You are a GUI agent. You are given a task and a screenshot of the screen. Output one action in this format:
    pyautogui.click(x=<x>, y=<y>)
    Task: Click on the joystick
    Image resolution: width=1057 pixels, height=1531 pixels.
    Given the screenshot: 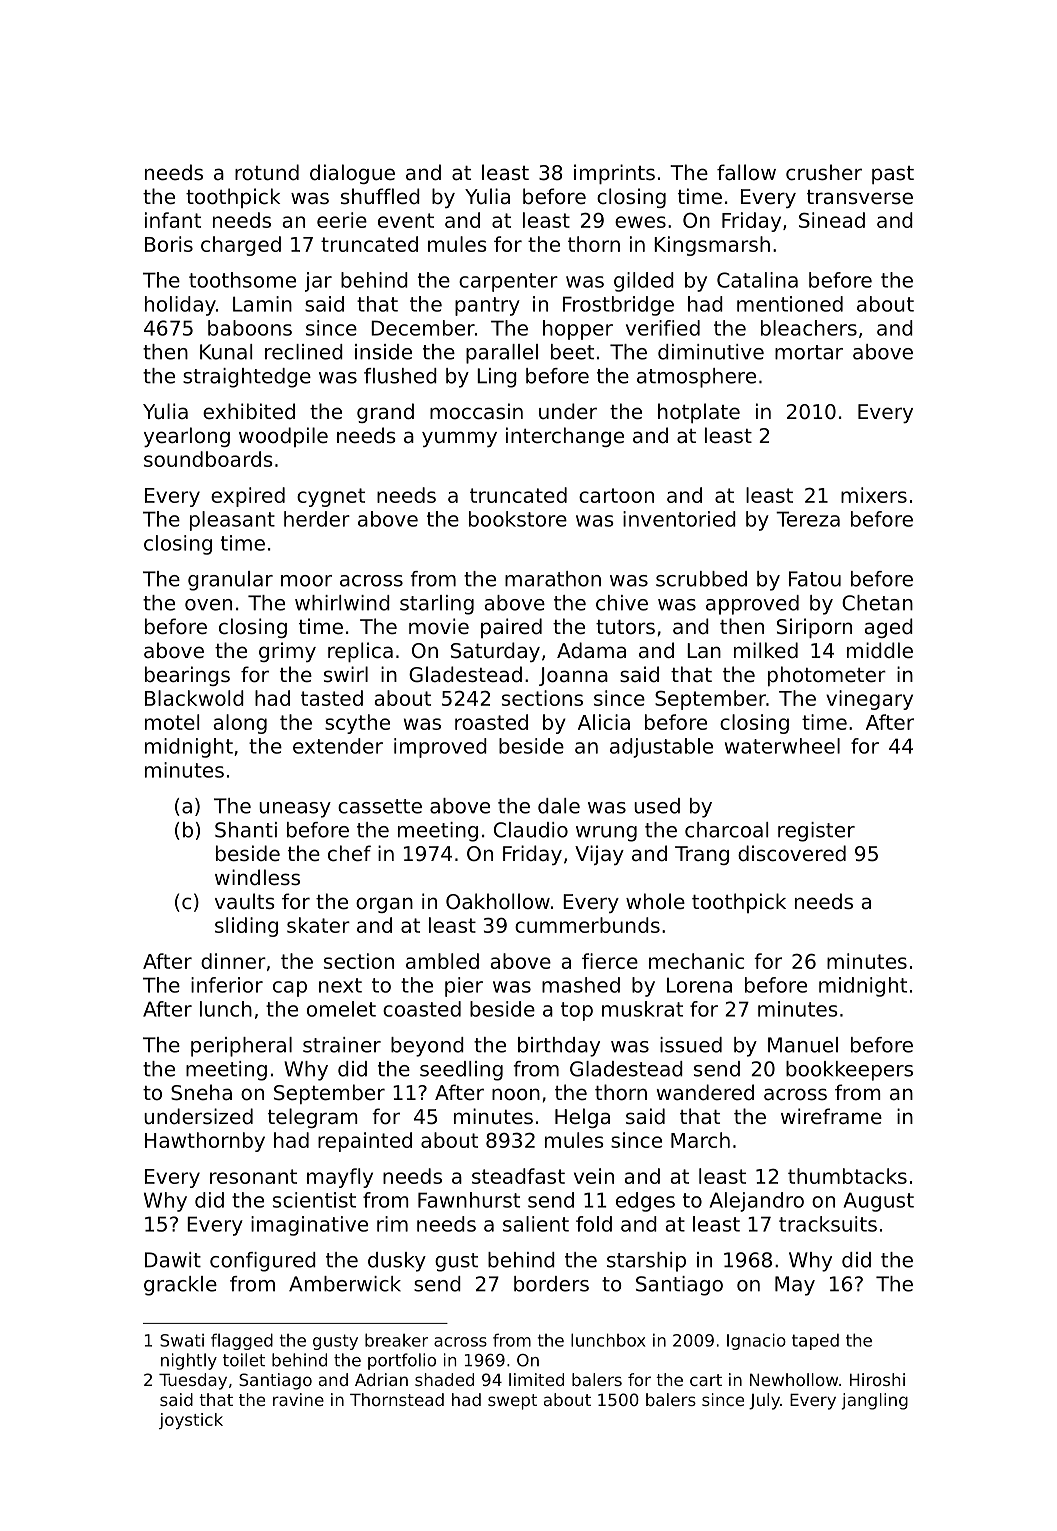 What is the action you would take?
    pyautogui.click(x=191, y=1421)
